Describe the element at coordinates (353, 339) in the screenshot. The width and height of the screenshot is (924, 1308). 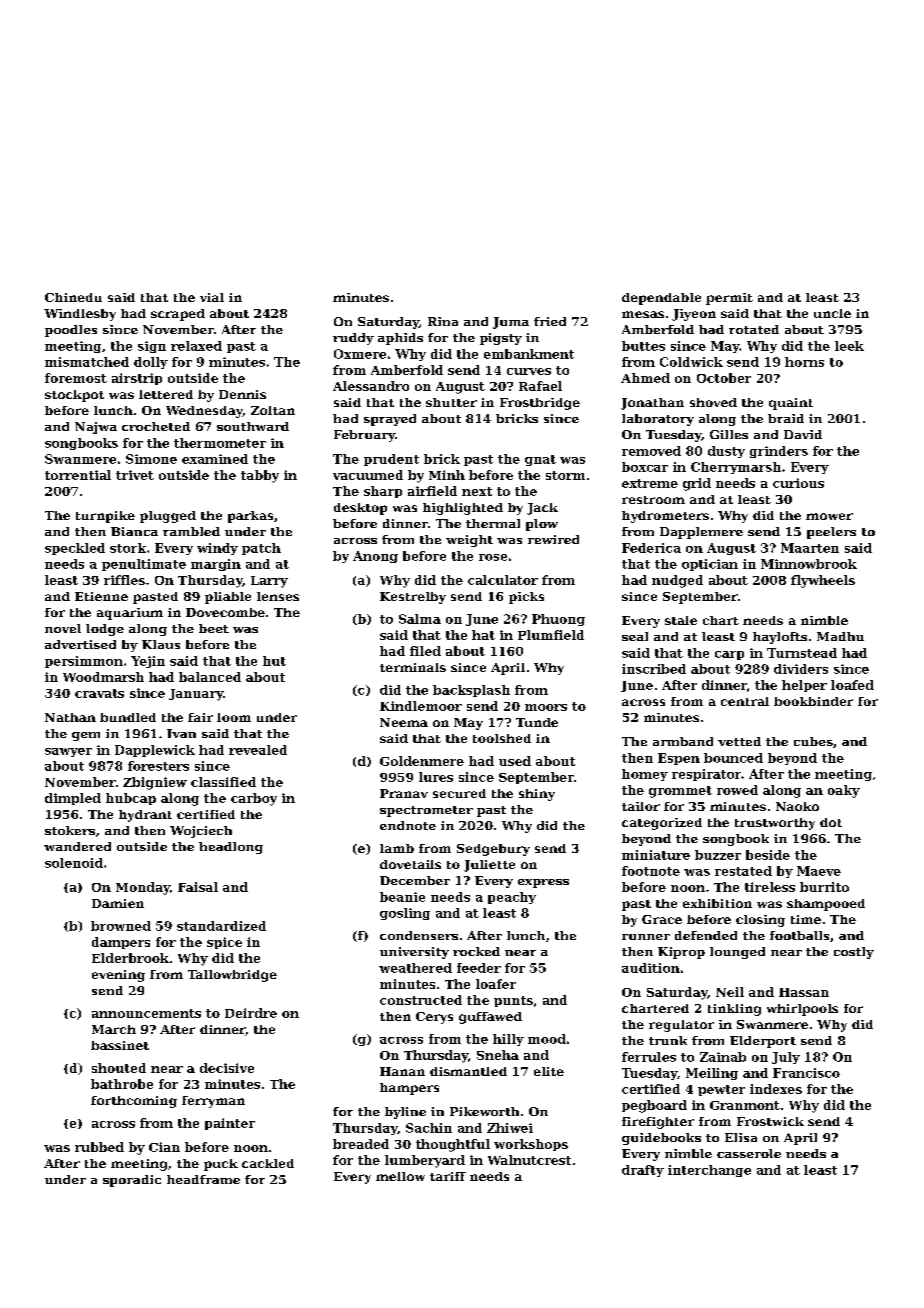
I see `ruddy` at that location.
